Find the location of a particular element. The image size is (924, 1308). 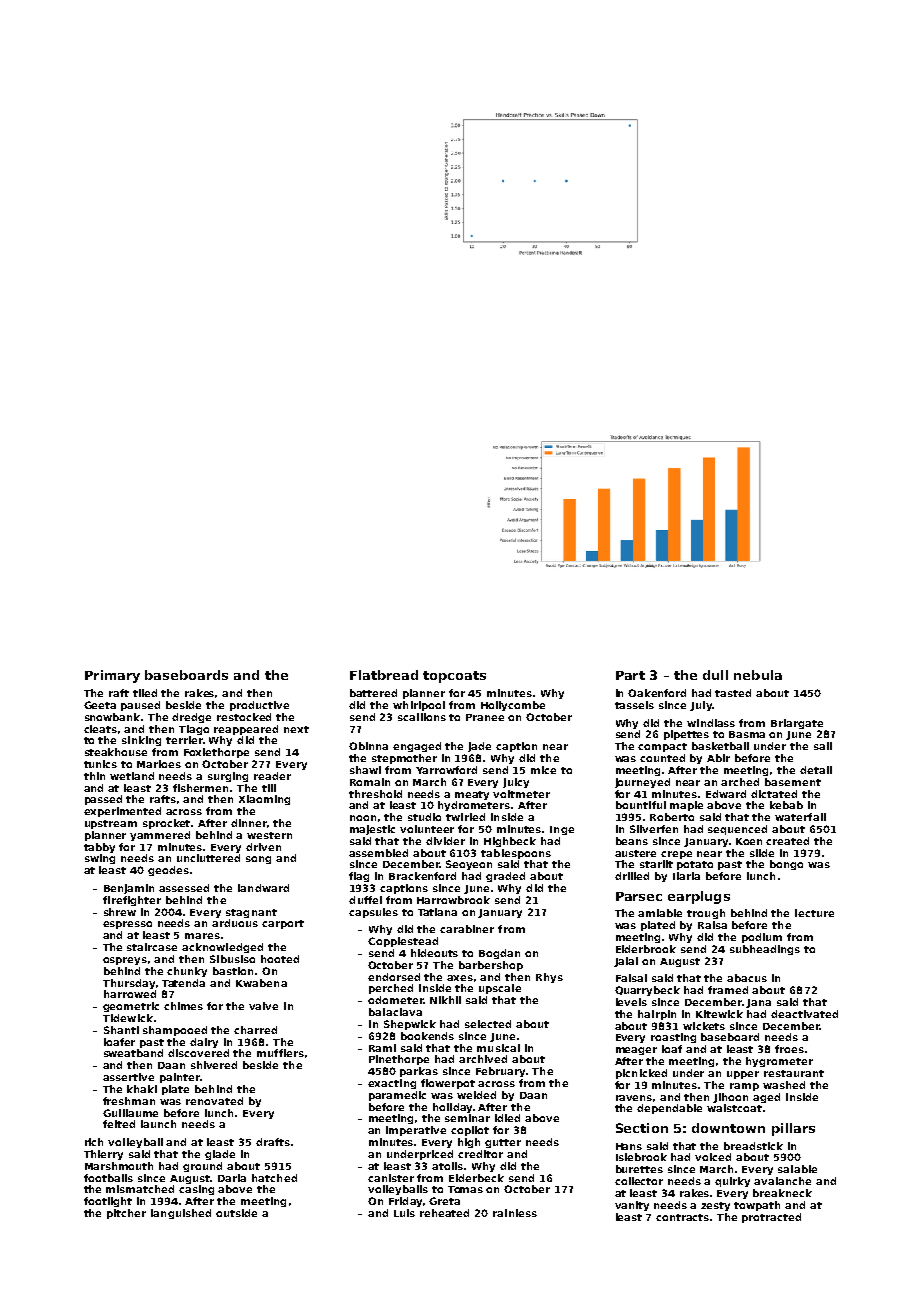

felted is located at coordinates (119, 1124).
